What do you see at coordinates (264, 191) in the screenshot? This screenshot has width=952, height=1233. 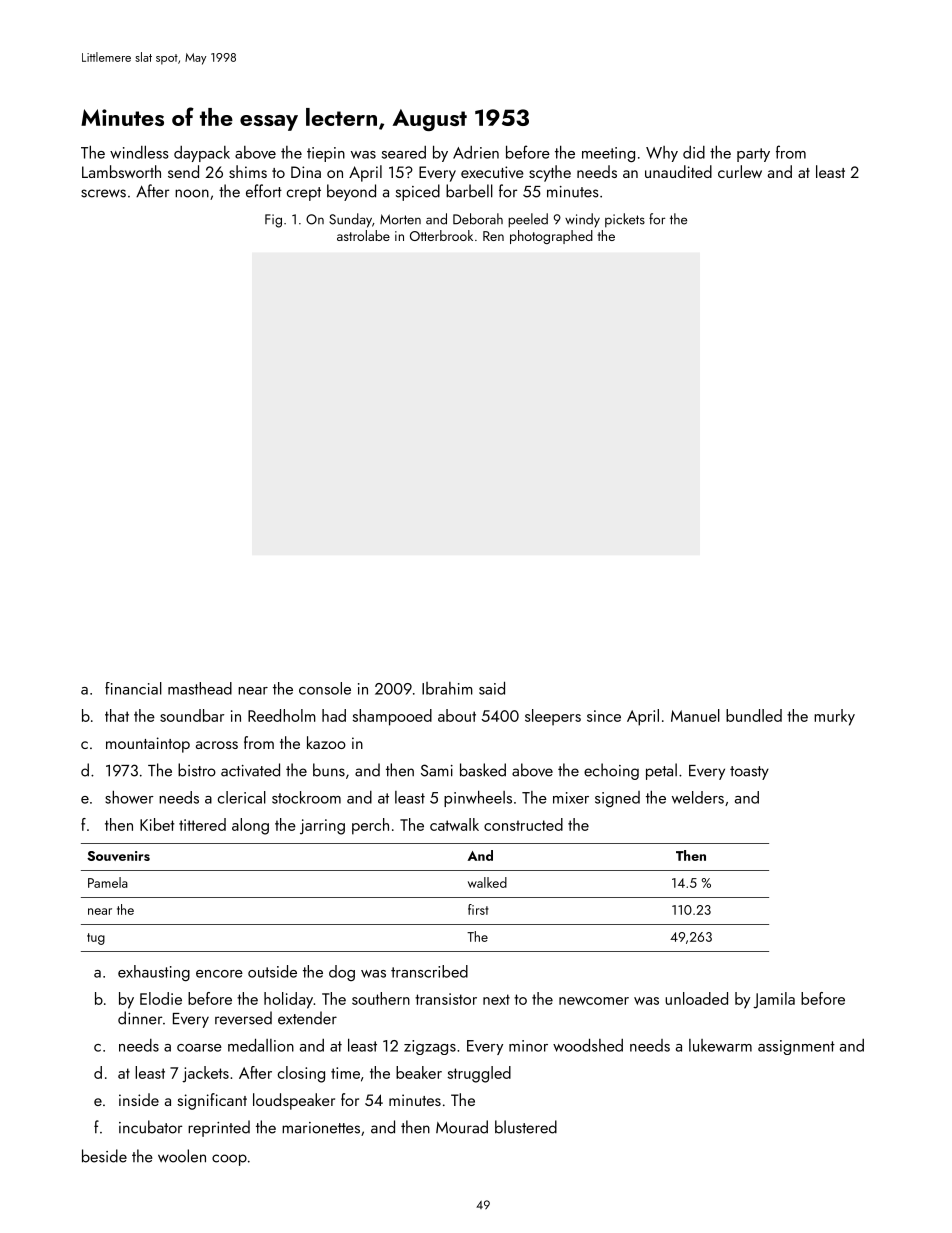 I see `effort` at bounding box center [264, 191].
